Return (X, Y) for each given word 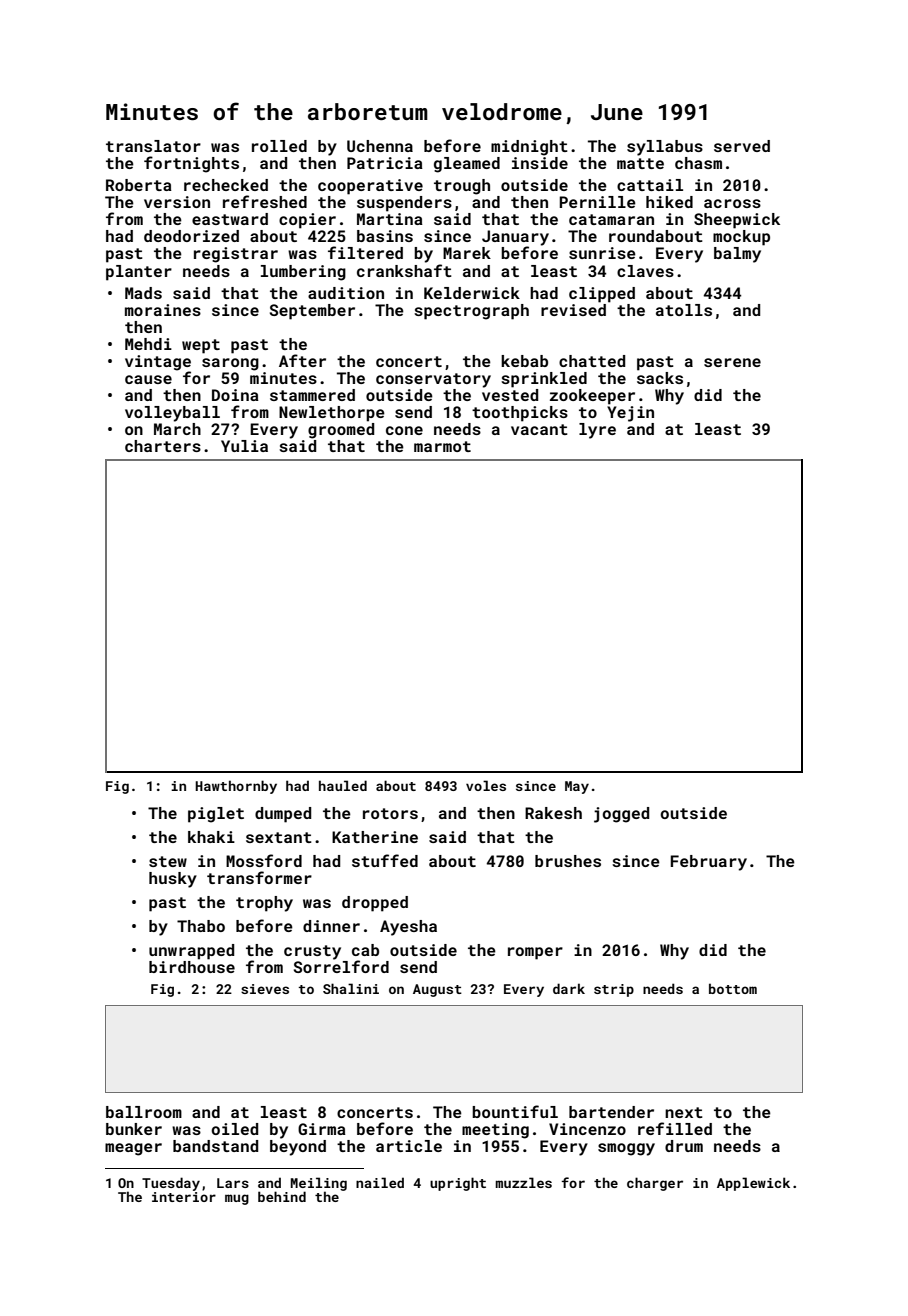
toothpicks (520, 414)
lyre (597, 431)
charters (163, 446)
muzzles (523, 1182)
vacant (539, 429)
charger (655, 1184)
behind (282, 1196)
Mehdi (148, 344)
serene (732, 362)
